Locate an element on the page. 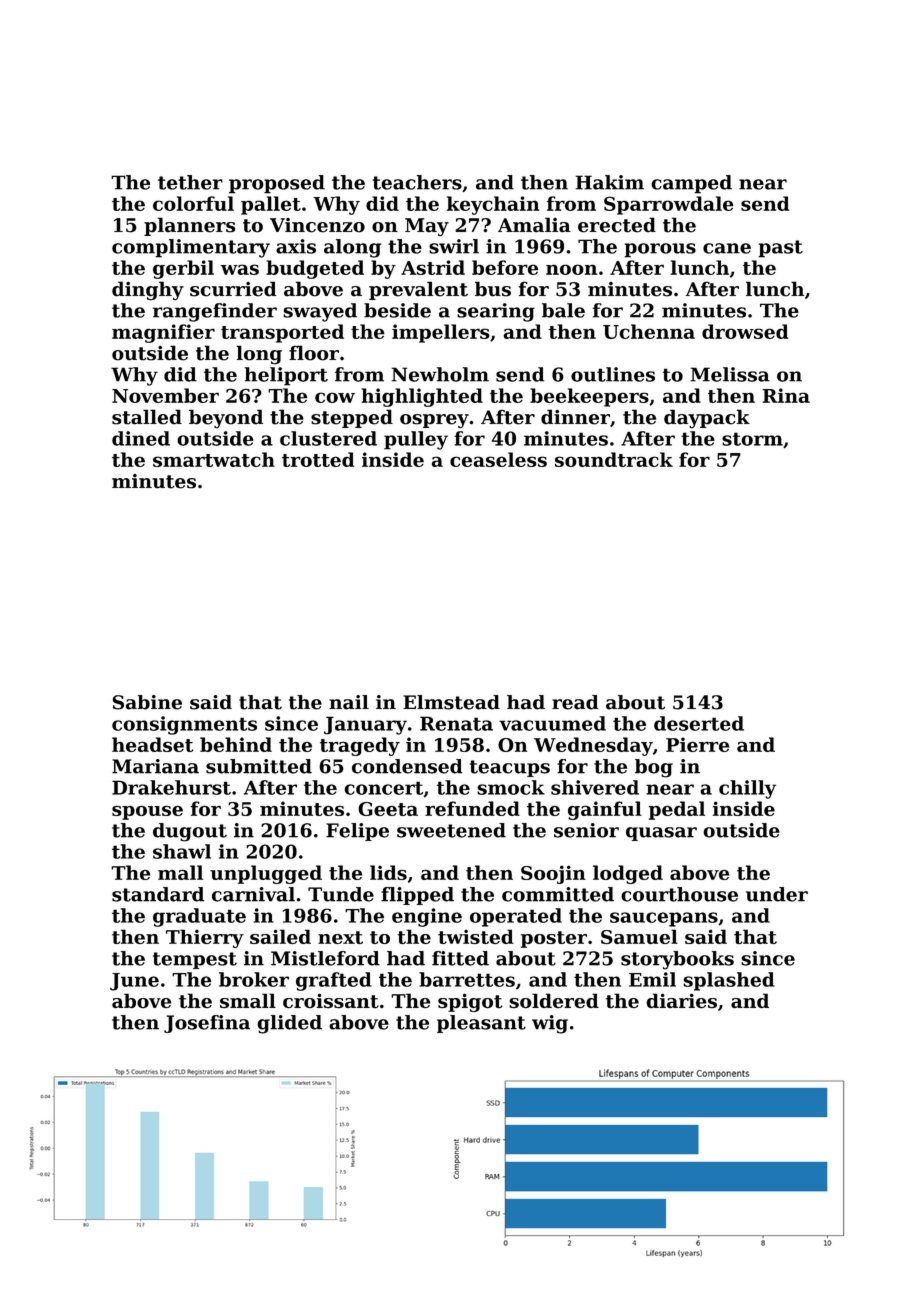 This image has height=1311, width=924. Sabine is located at coordinates (147, 702).
